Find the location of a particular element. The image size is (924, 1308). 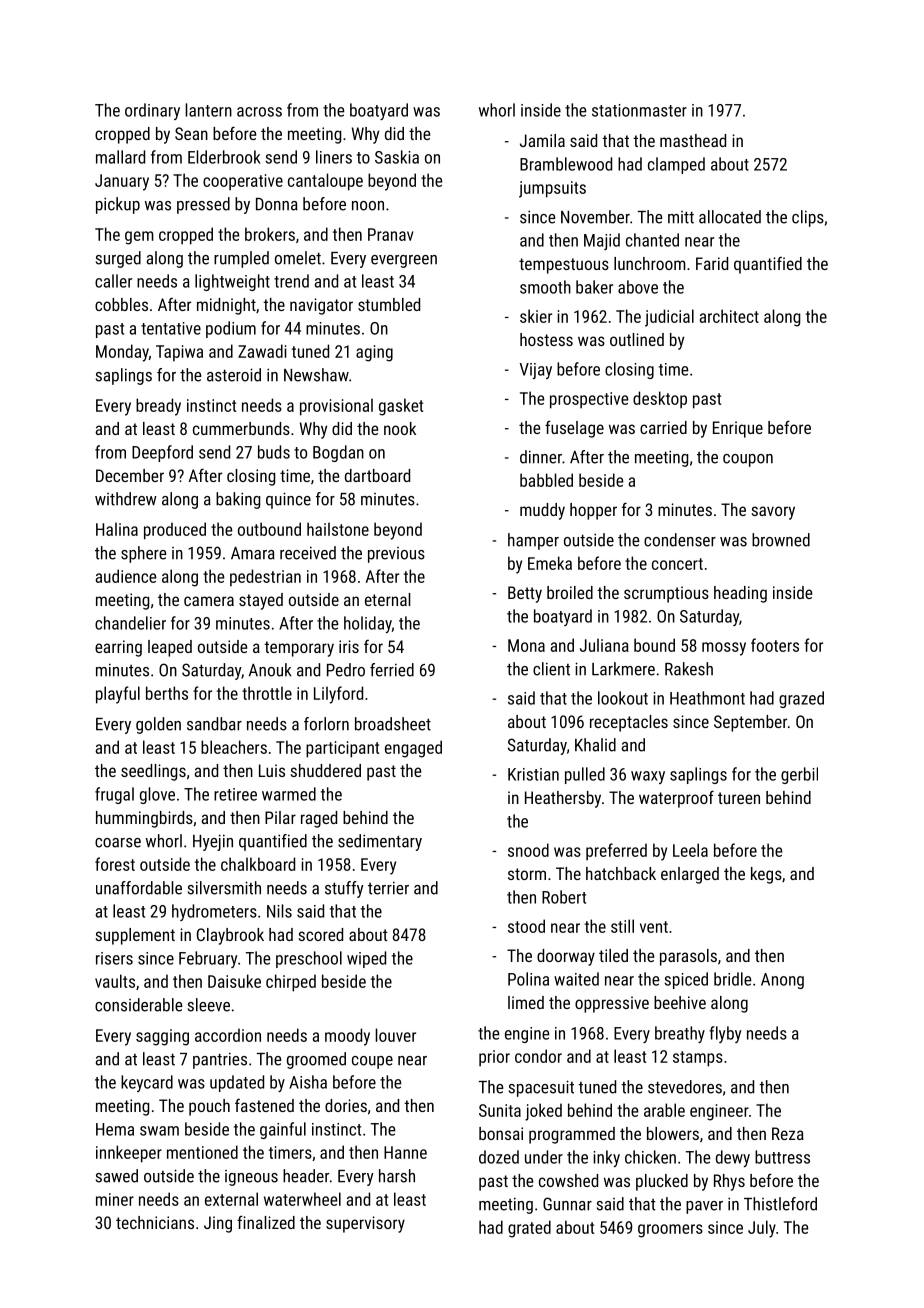

Jing is located at coordinates (218, 1224).
